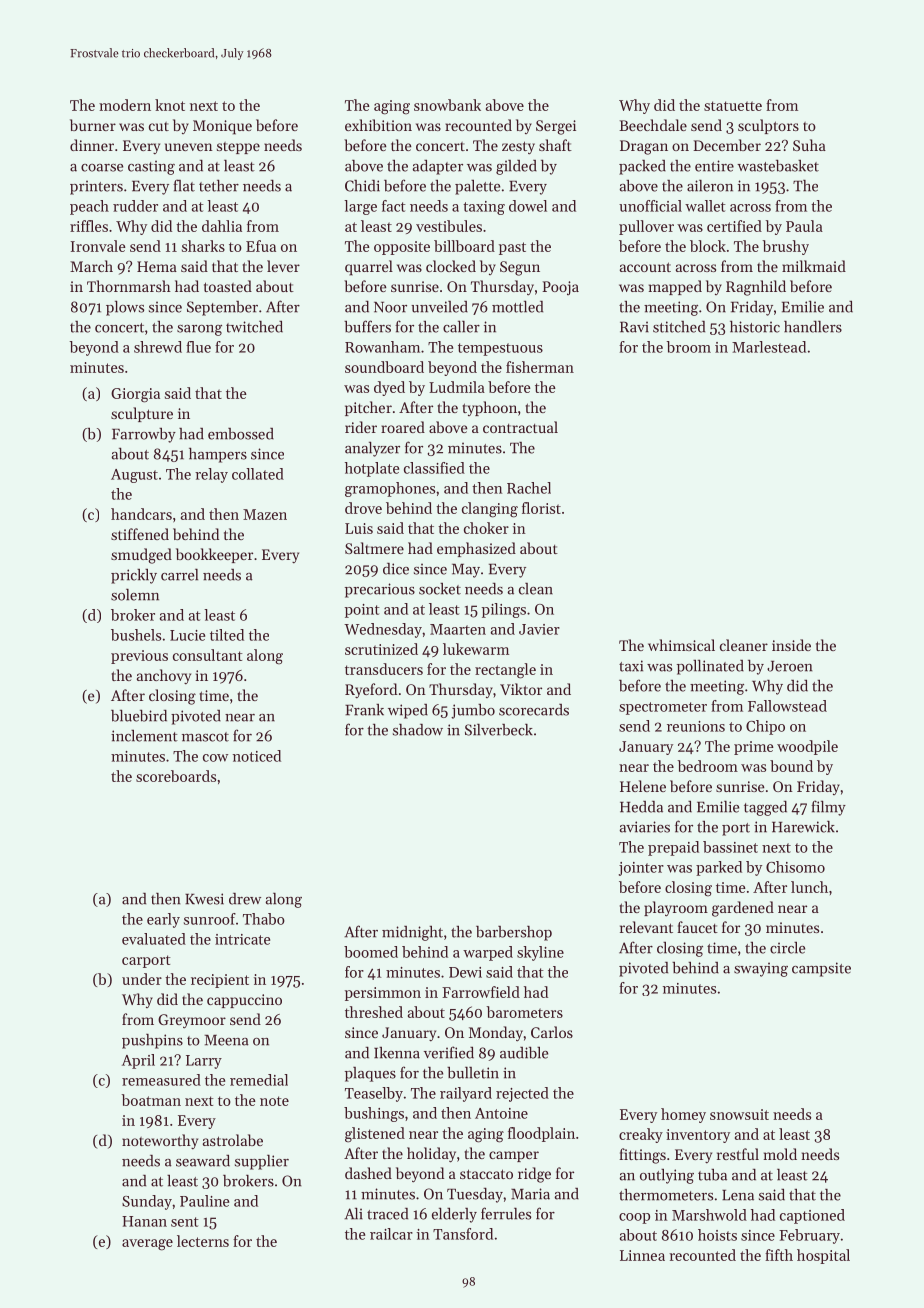 This screenshot has width=924, height=1308. I want to click on Linnea, so click(642, 1255).
